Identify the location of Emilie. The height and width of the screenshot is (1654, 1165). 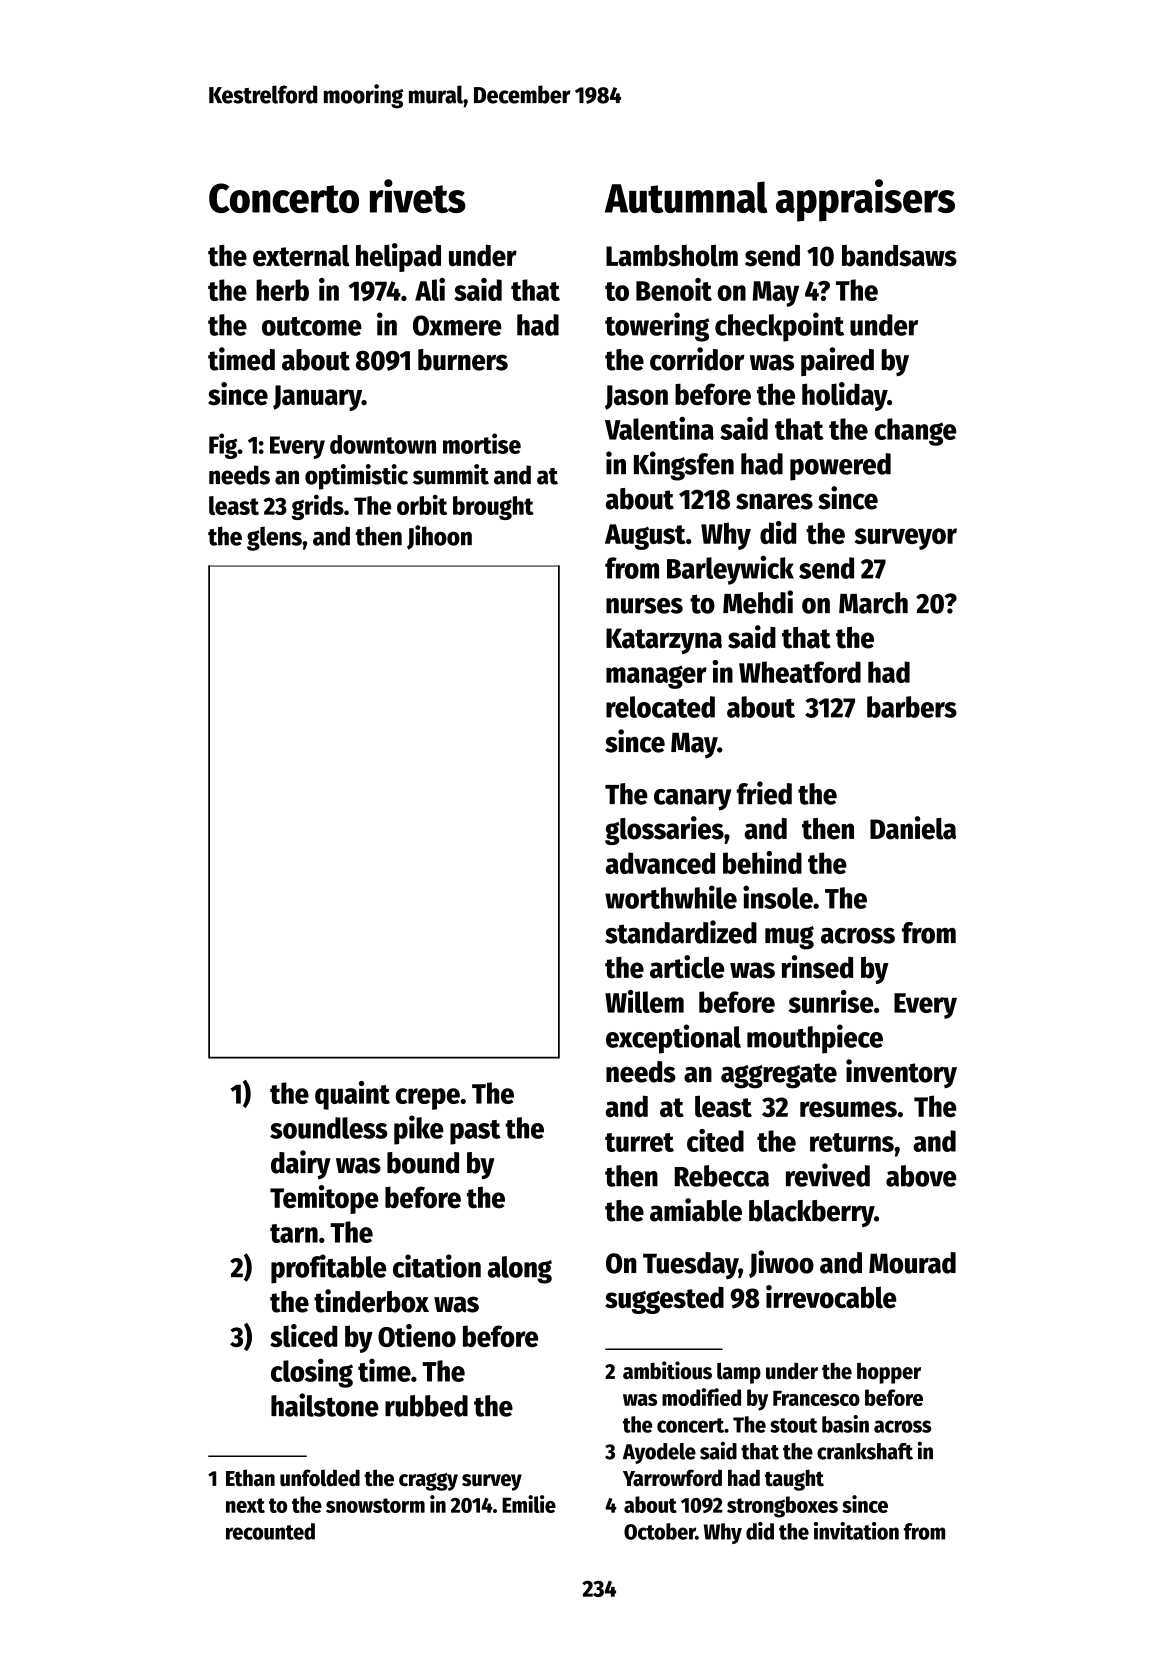
(529, 1504).
